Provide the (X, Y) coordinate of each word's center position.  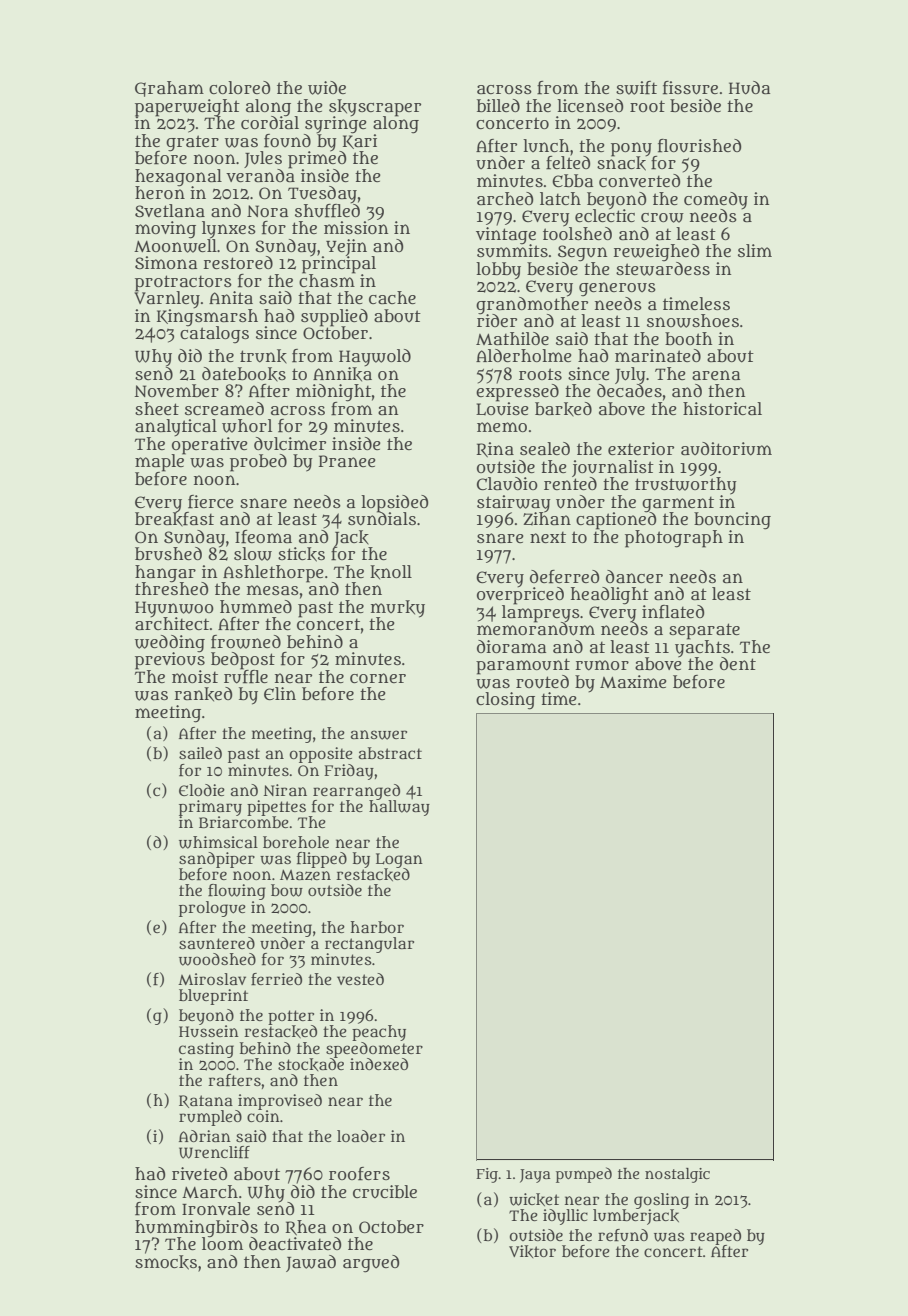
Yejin (346, 247)
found (287, 141)
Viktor (532, 1251)
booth (688, 338)
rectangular (369, 945)
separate (704, 631)
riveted (199, 1173)
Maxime (633, 682)
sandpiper (217, 860)
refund (623, 1235)
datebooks (244, 374)
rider (497, 320)
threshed (171, 588)
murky (398, 608)
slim (755, 250)
